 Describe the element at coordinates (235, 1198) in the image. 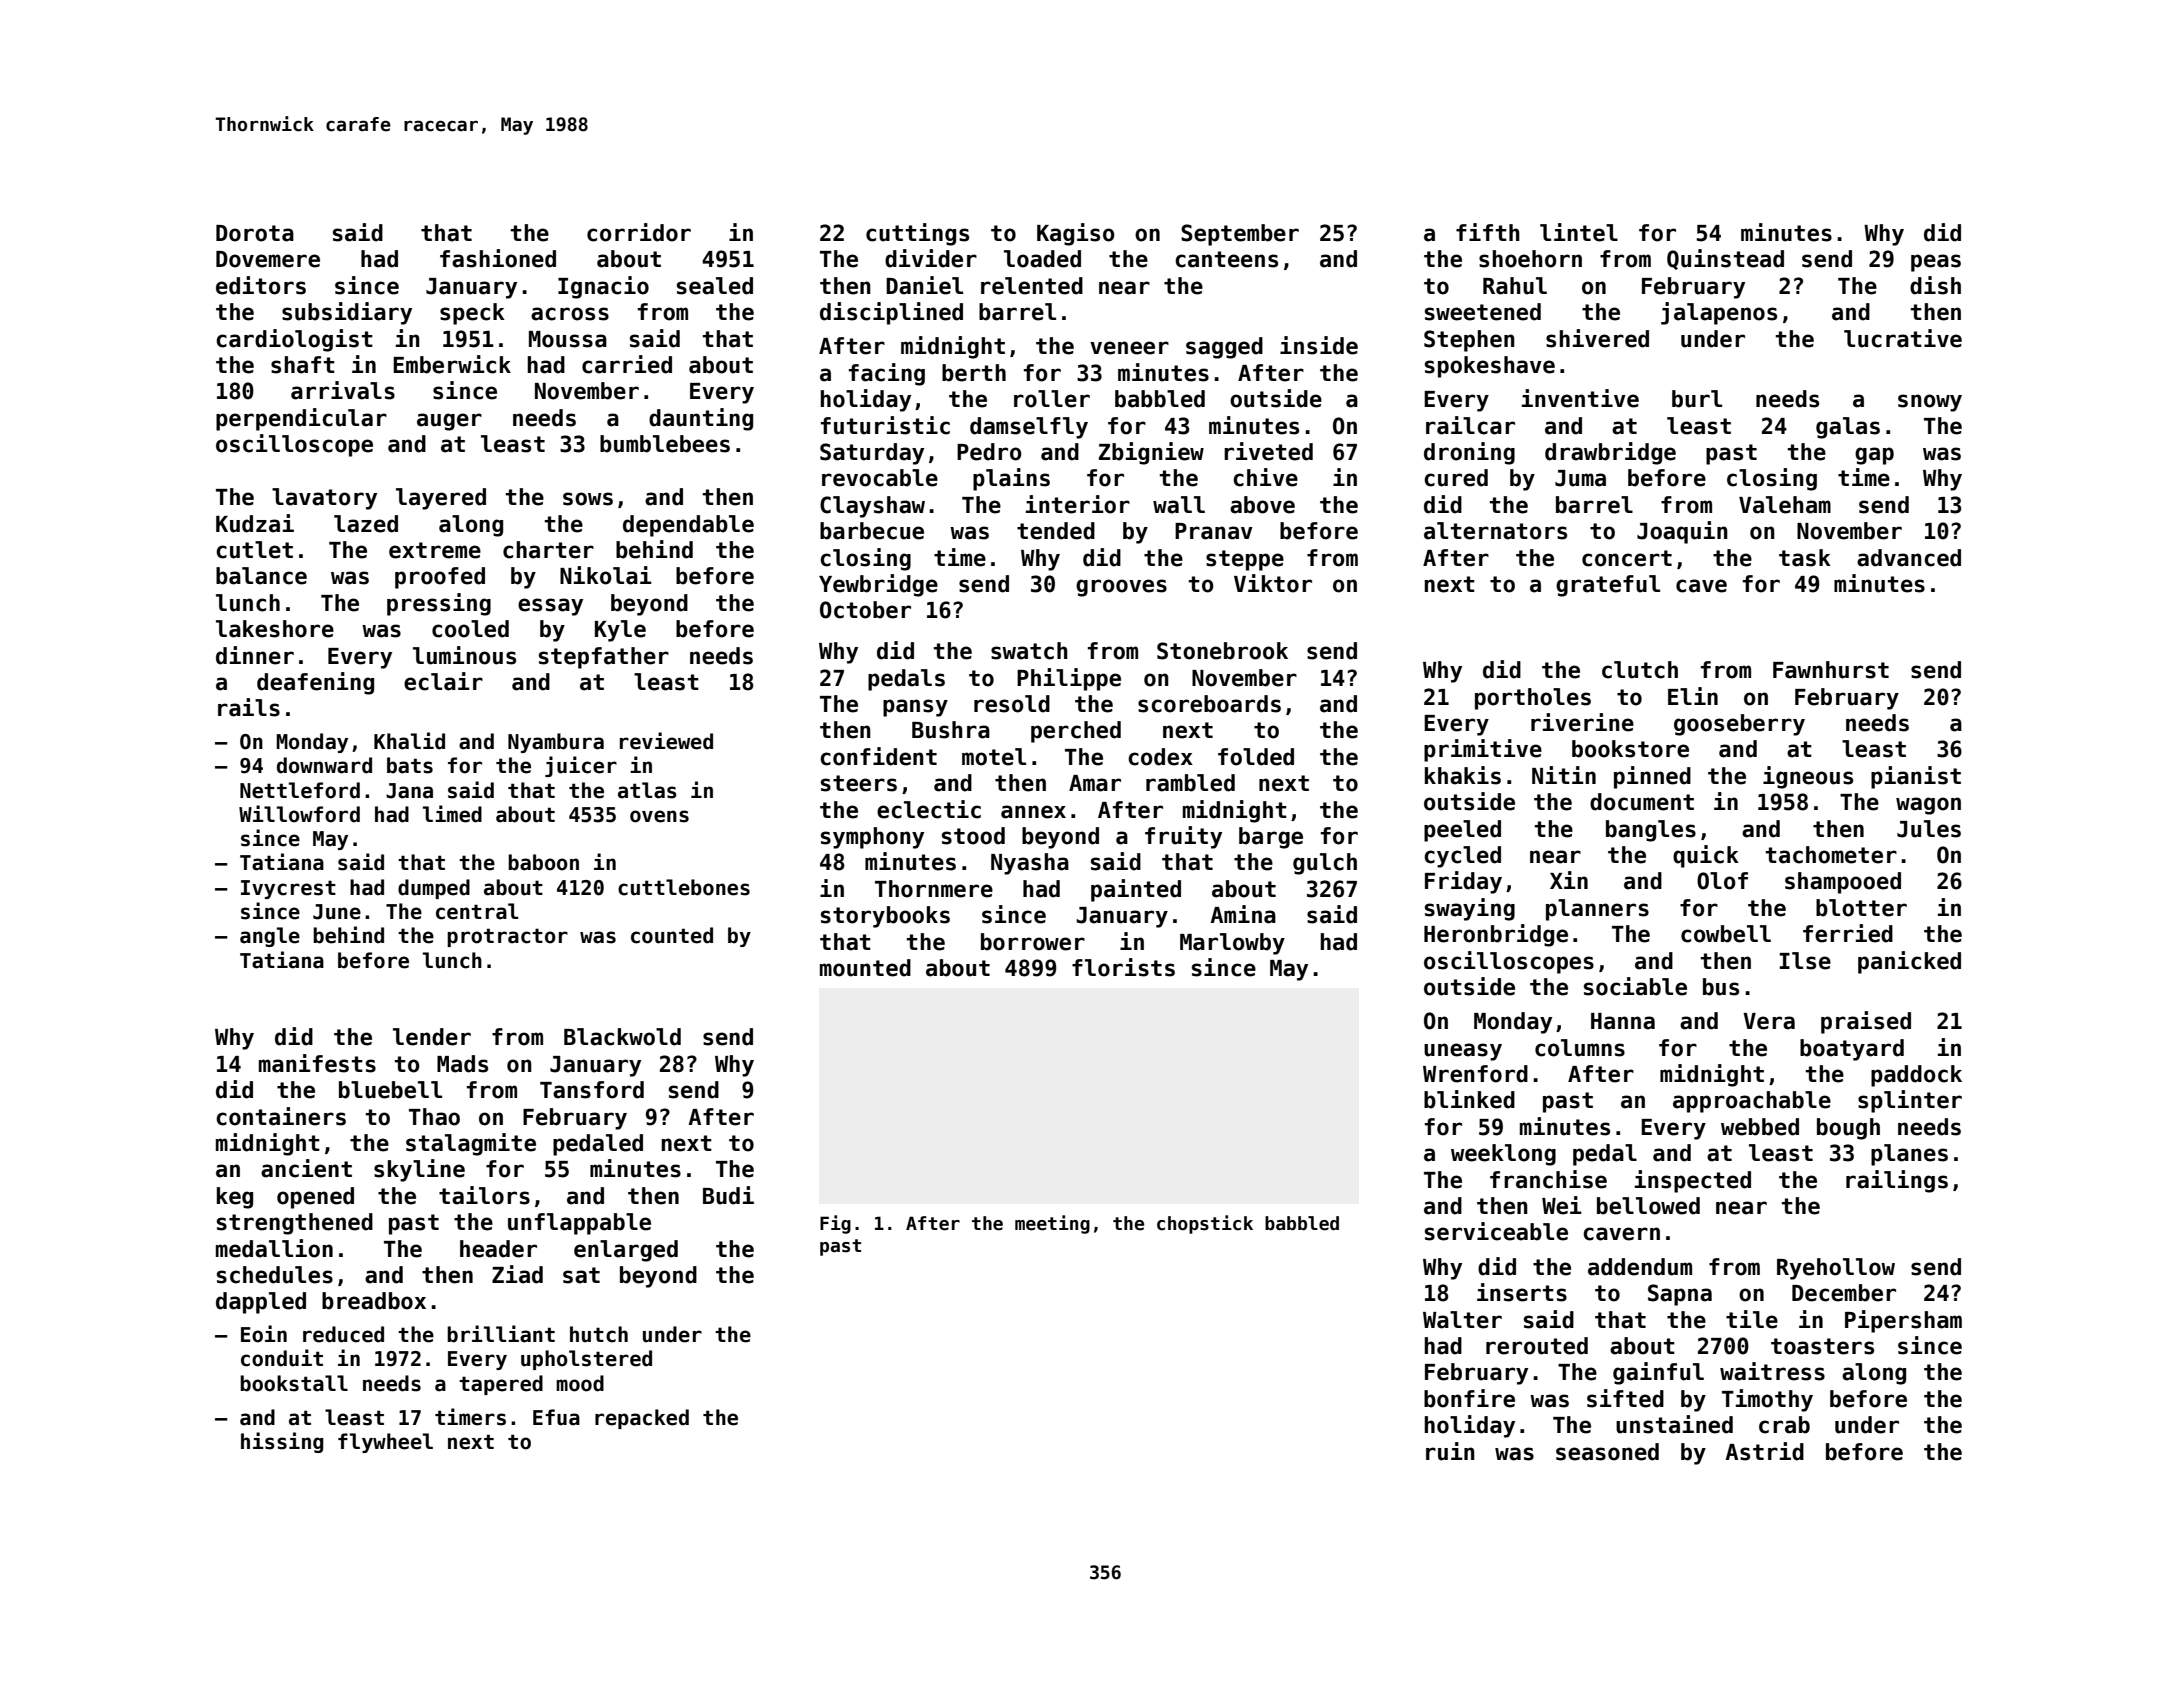

I see `keg` at that location.
